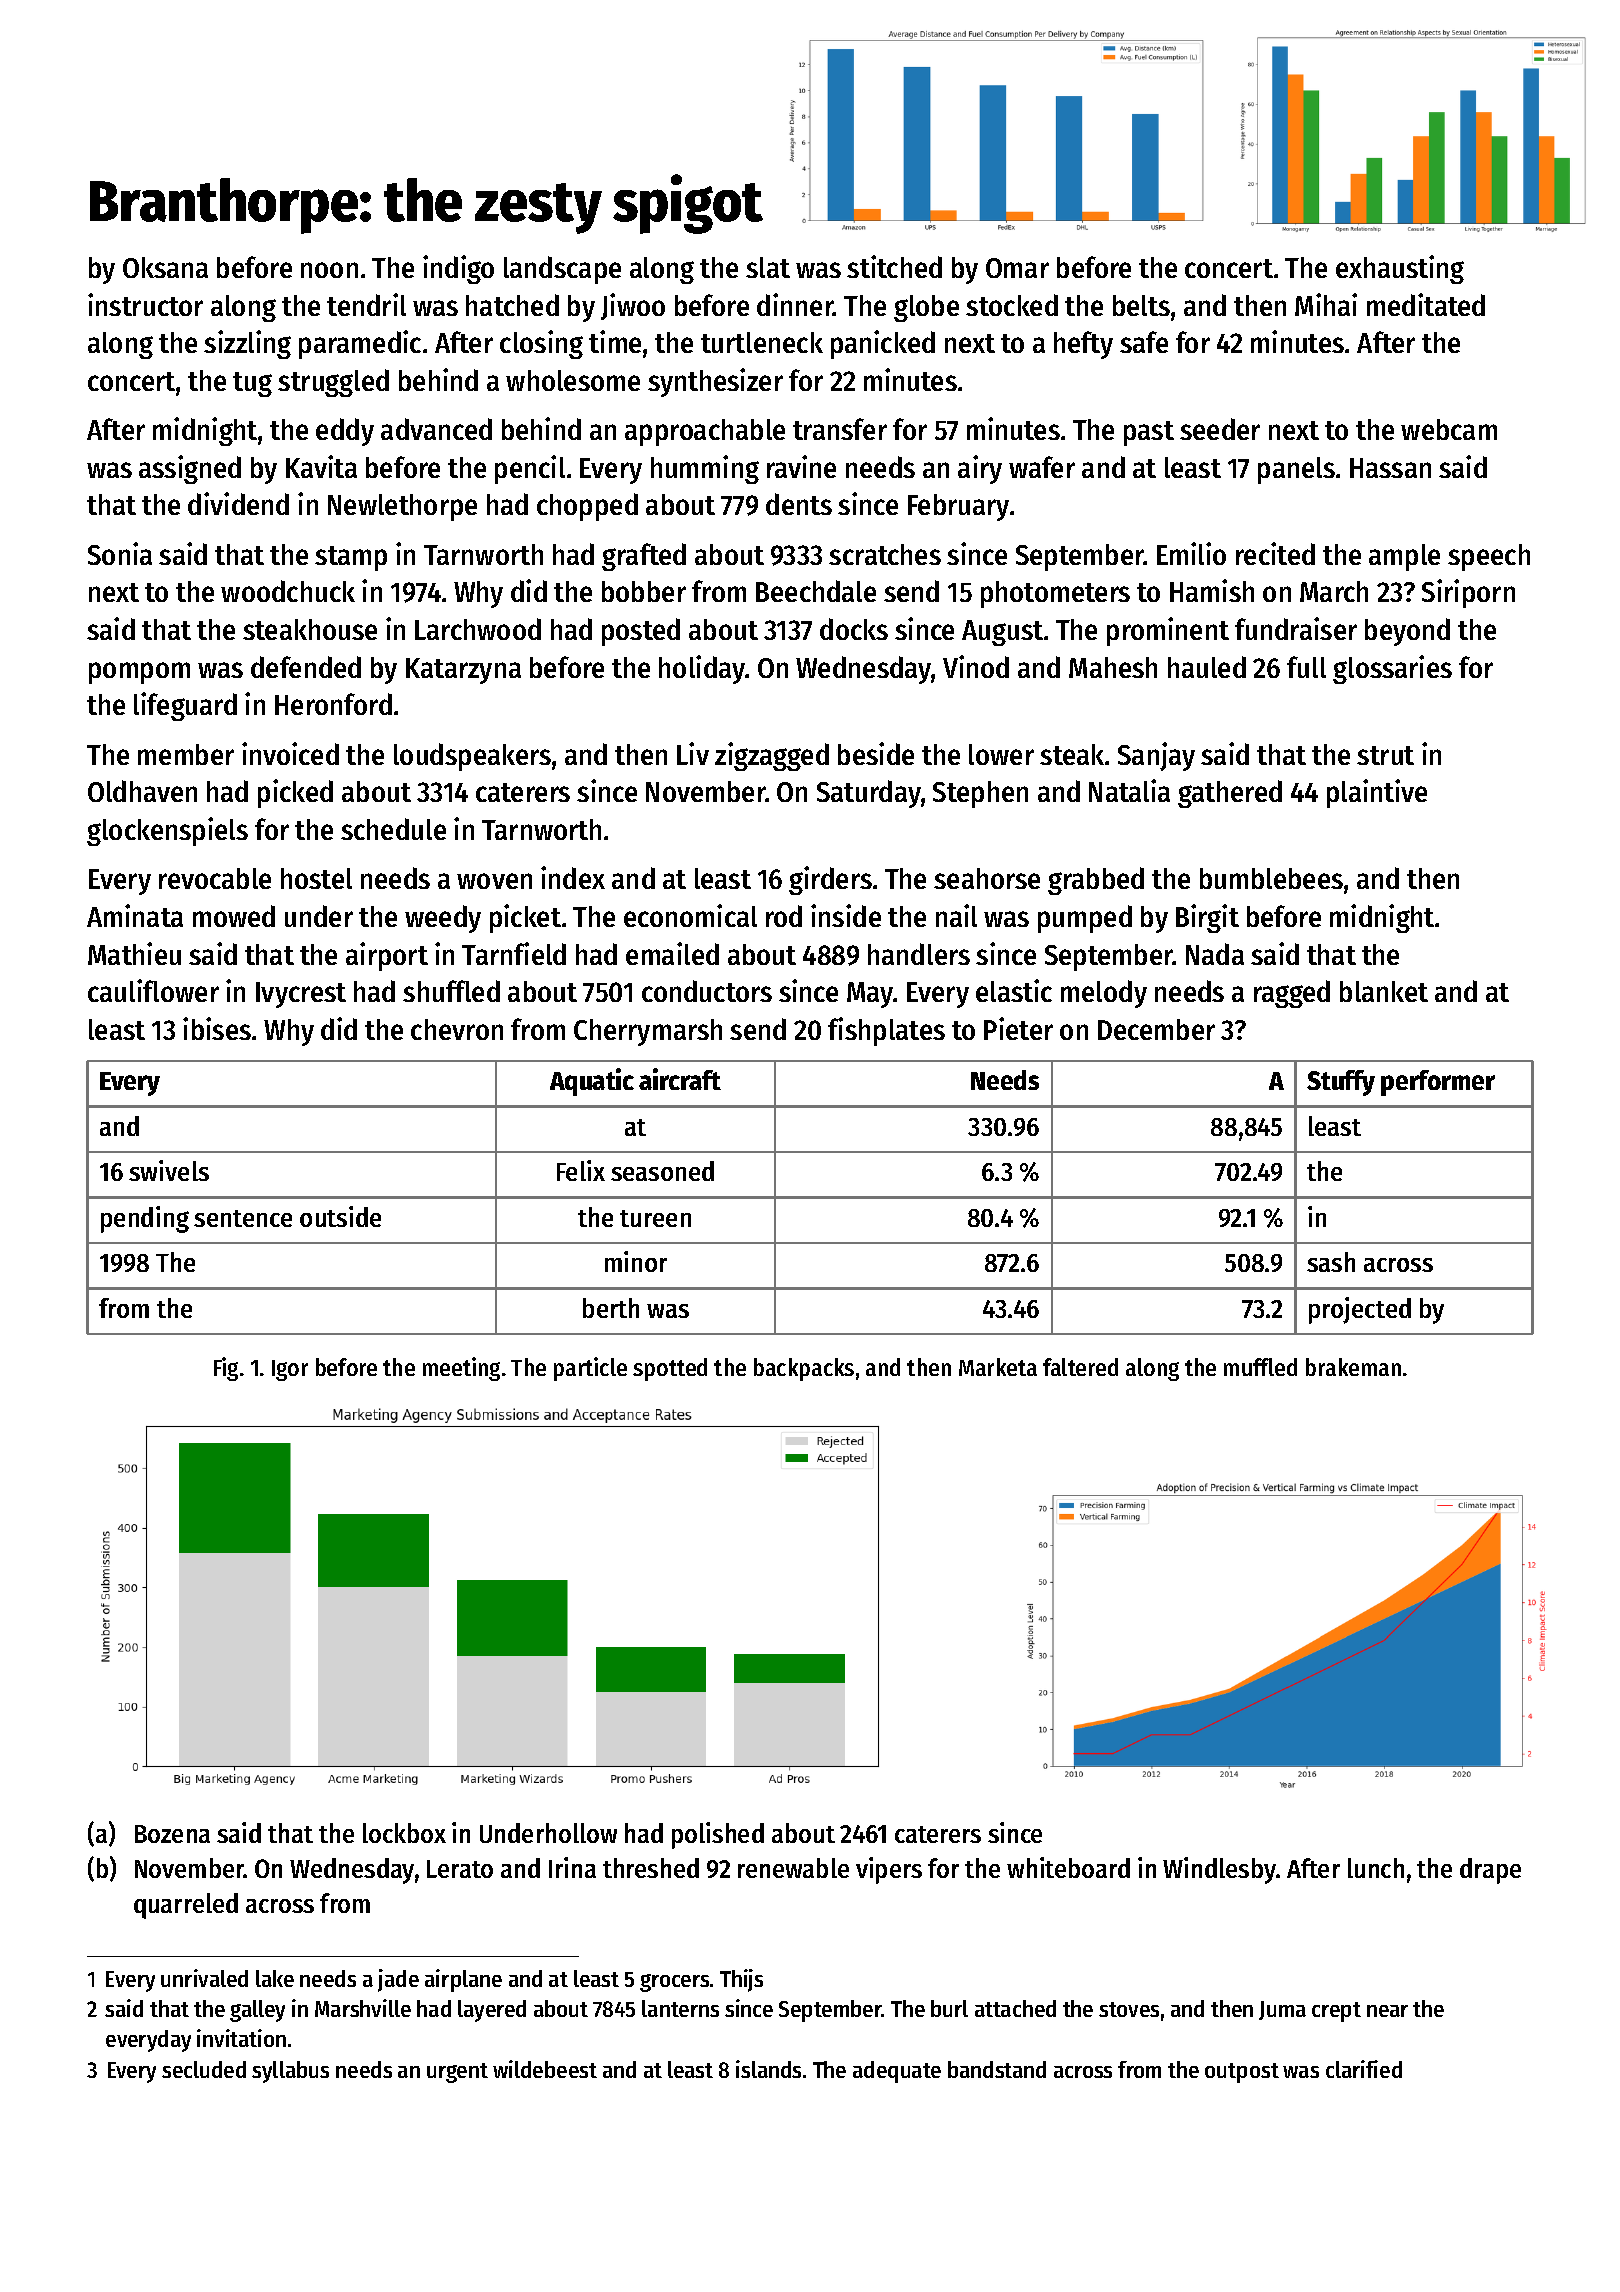 This screenshot has width=1620, height=2292. I want to click on schedule, so click(393, 829).
